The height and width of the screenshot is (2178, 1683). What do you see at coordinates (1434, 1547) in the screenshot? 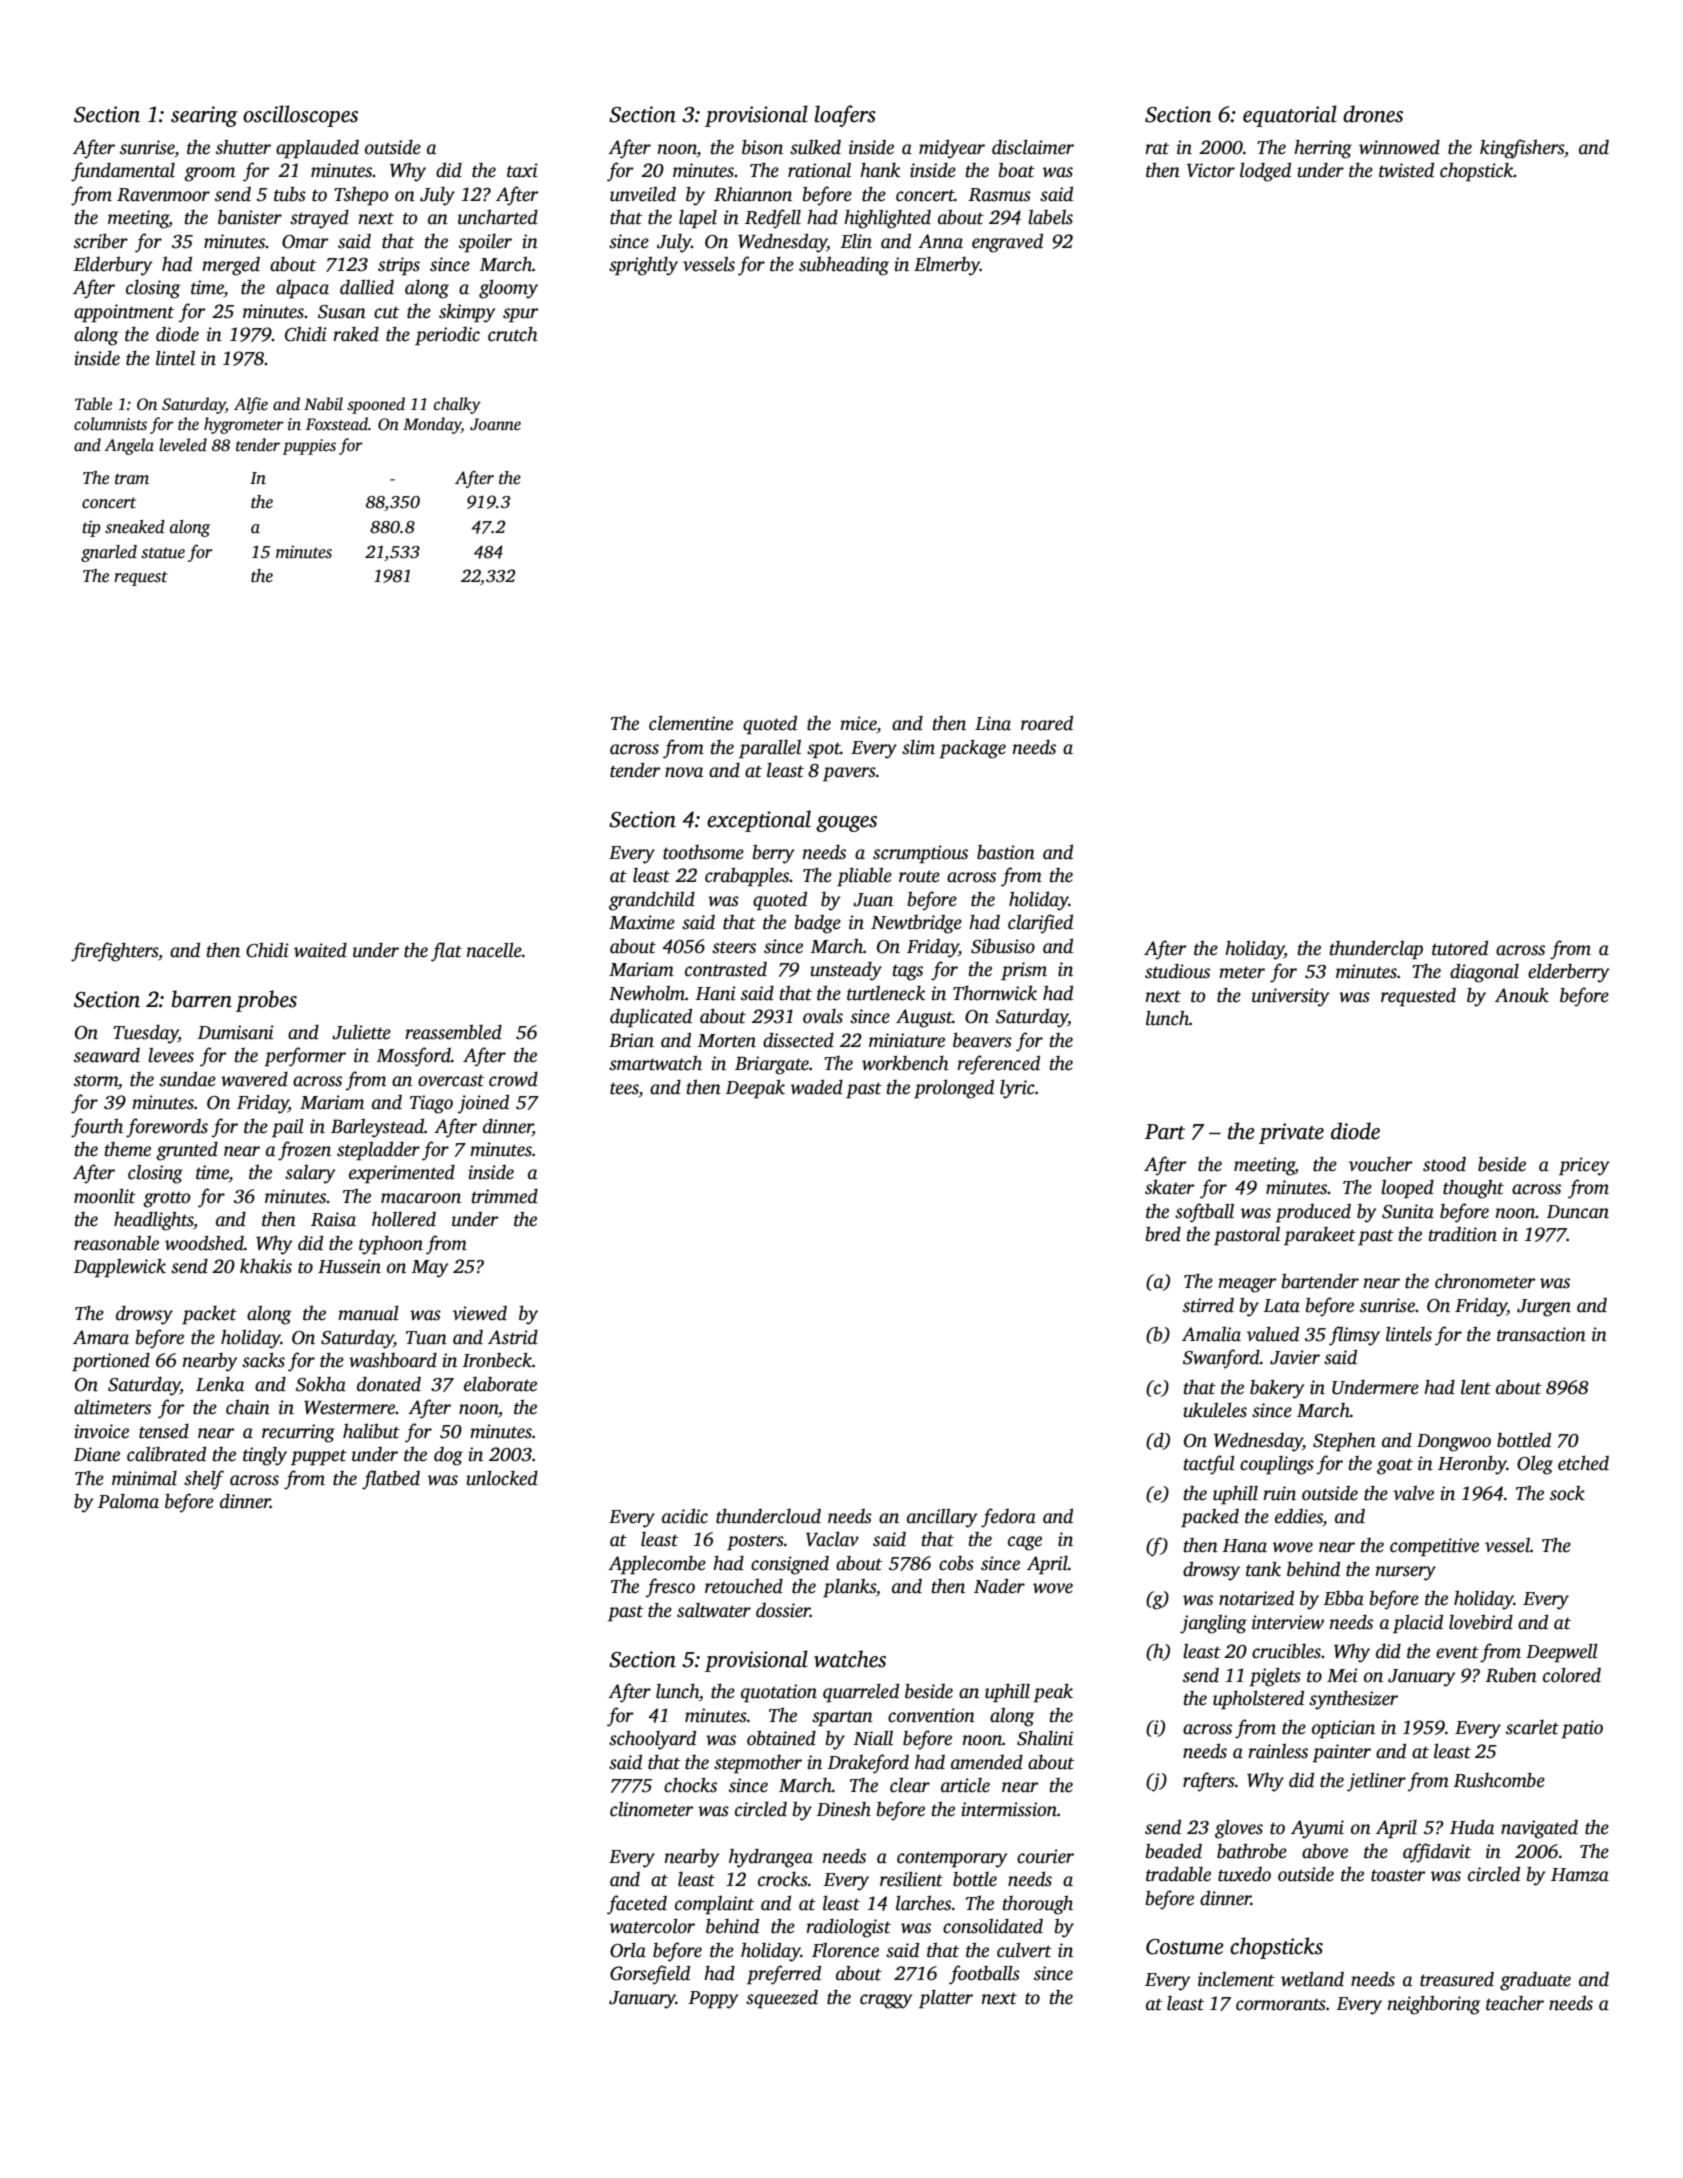
I see `competitive` at bounding box center [1434, 1547].
